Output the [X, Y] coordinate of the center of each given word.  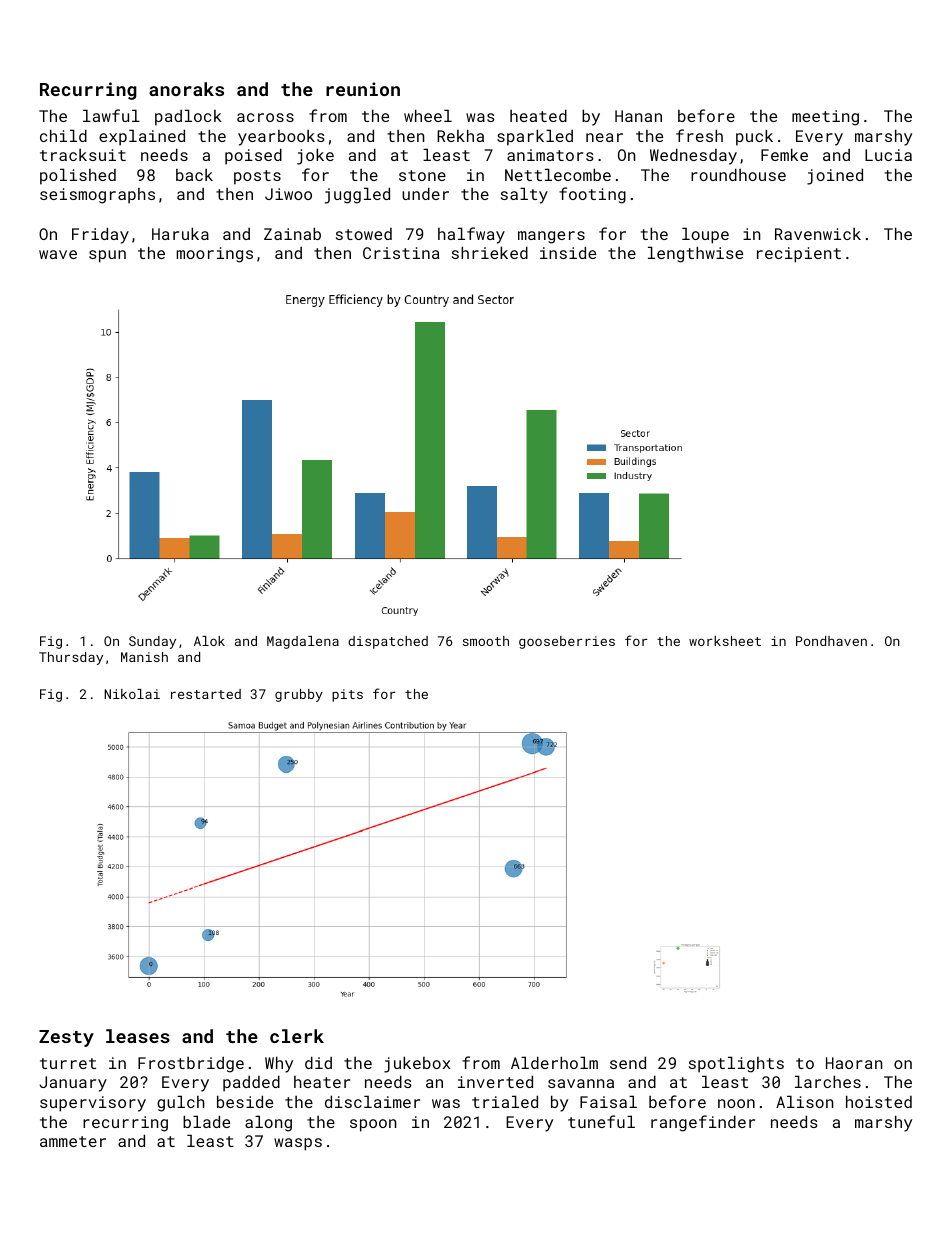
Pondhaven [831, 641]
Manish [144, 657]
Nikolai [132, 694]
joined [835, 176]
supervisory [93, 1104]
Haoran [854, 1063]
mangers [551, 237]
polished [78, 176]
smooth [486, 641]
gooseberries [567, 642]
